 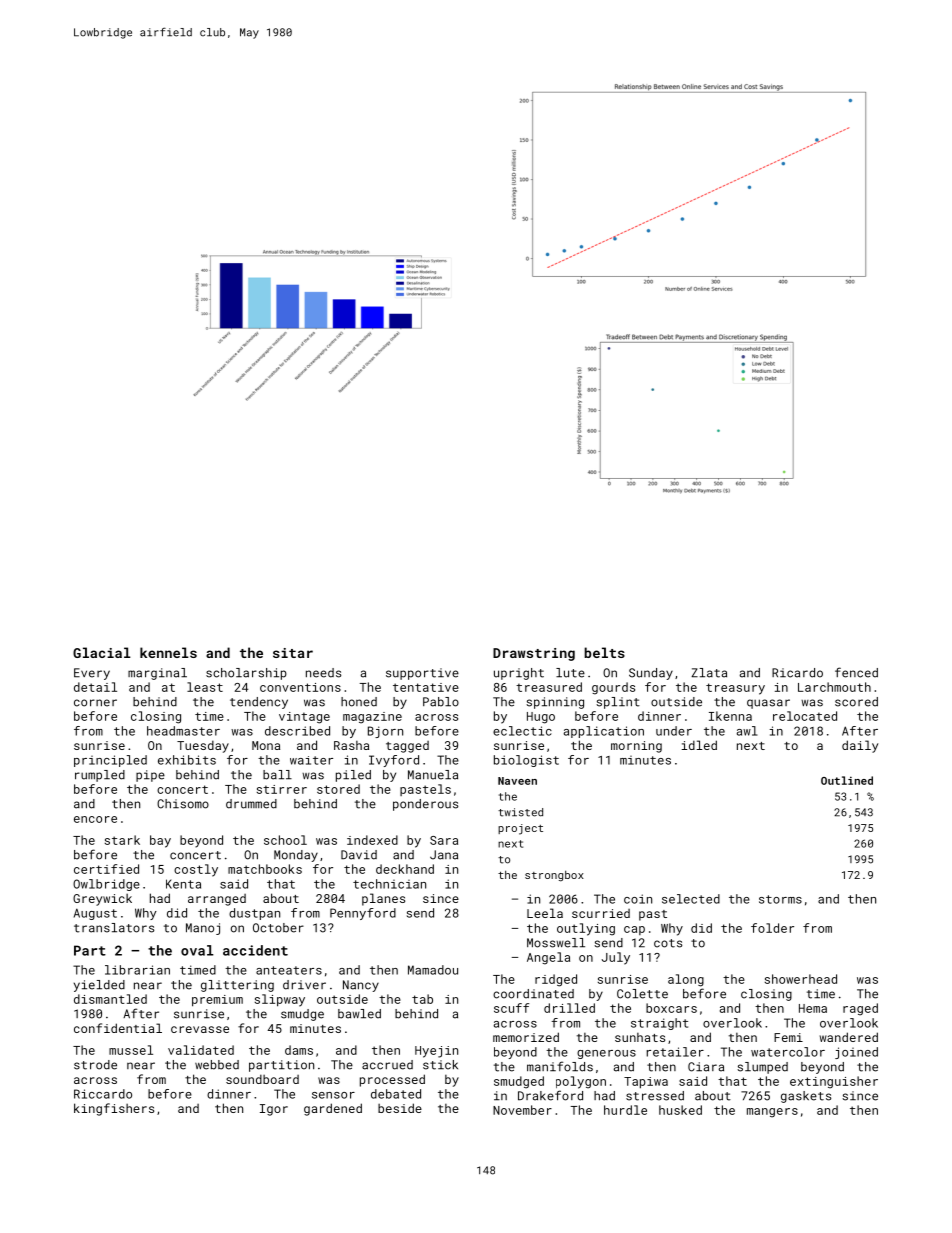 What do you see at coordinates (274, 1110) in the screenshot?
I see `Igor` at bounding box center [274, 1110].
